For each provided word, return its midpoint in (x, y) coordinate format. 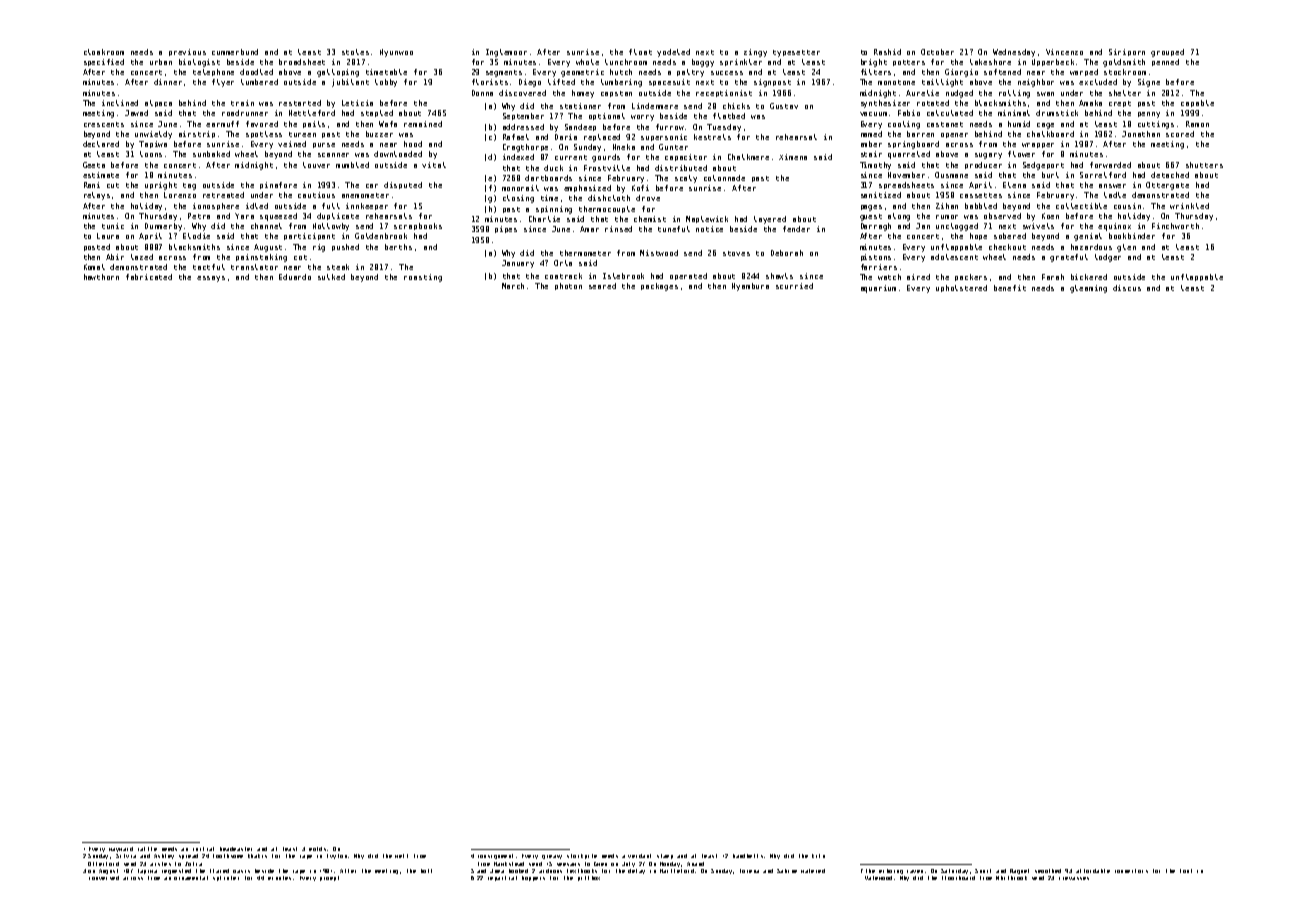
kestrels (712, 137)
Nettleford (312, 113)
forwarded (1110, 165)
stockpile (582, 856)
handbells (748, 856)
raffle (147, 849)
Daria (566, 137)
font (1186, 871)
